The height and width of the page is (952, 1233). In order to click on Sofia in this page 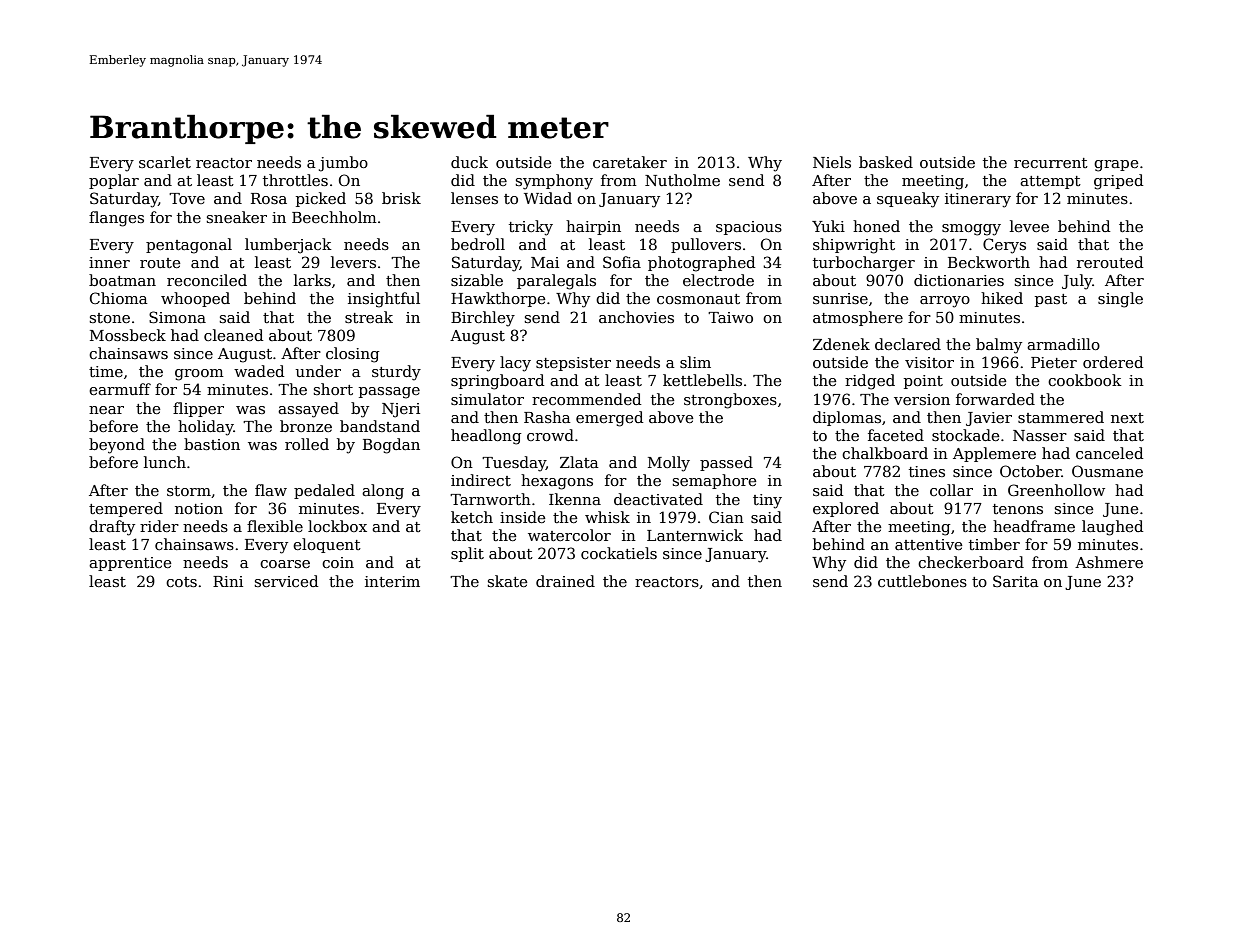, I will do `click(622, 262)`.
